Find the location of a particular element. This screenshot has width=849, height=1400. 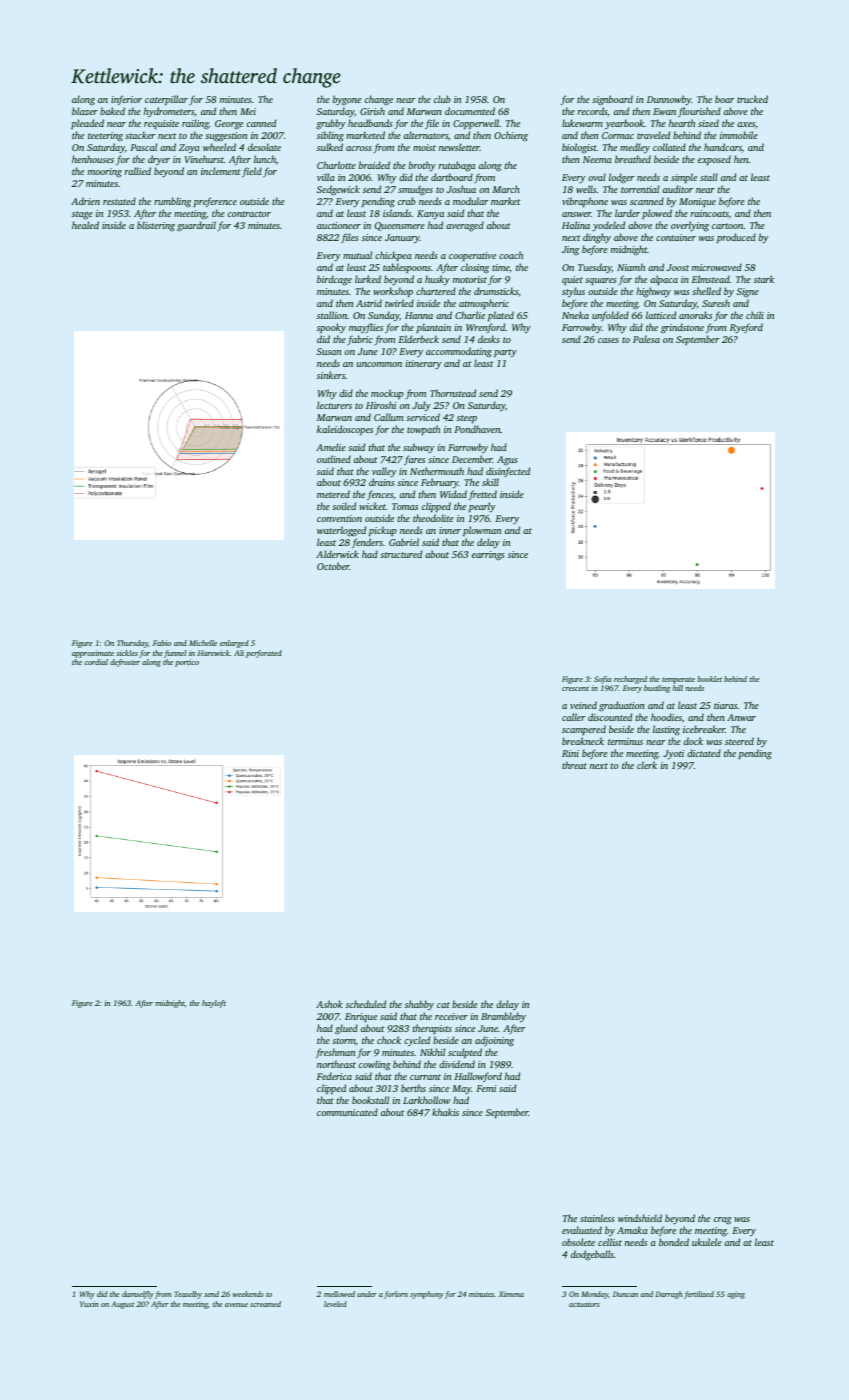

portico is located at coordinates (187, 663).
